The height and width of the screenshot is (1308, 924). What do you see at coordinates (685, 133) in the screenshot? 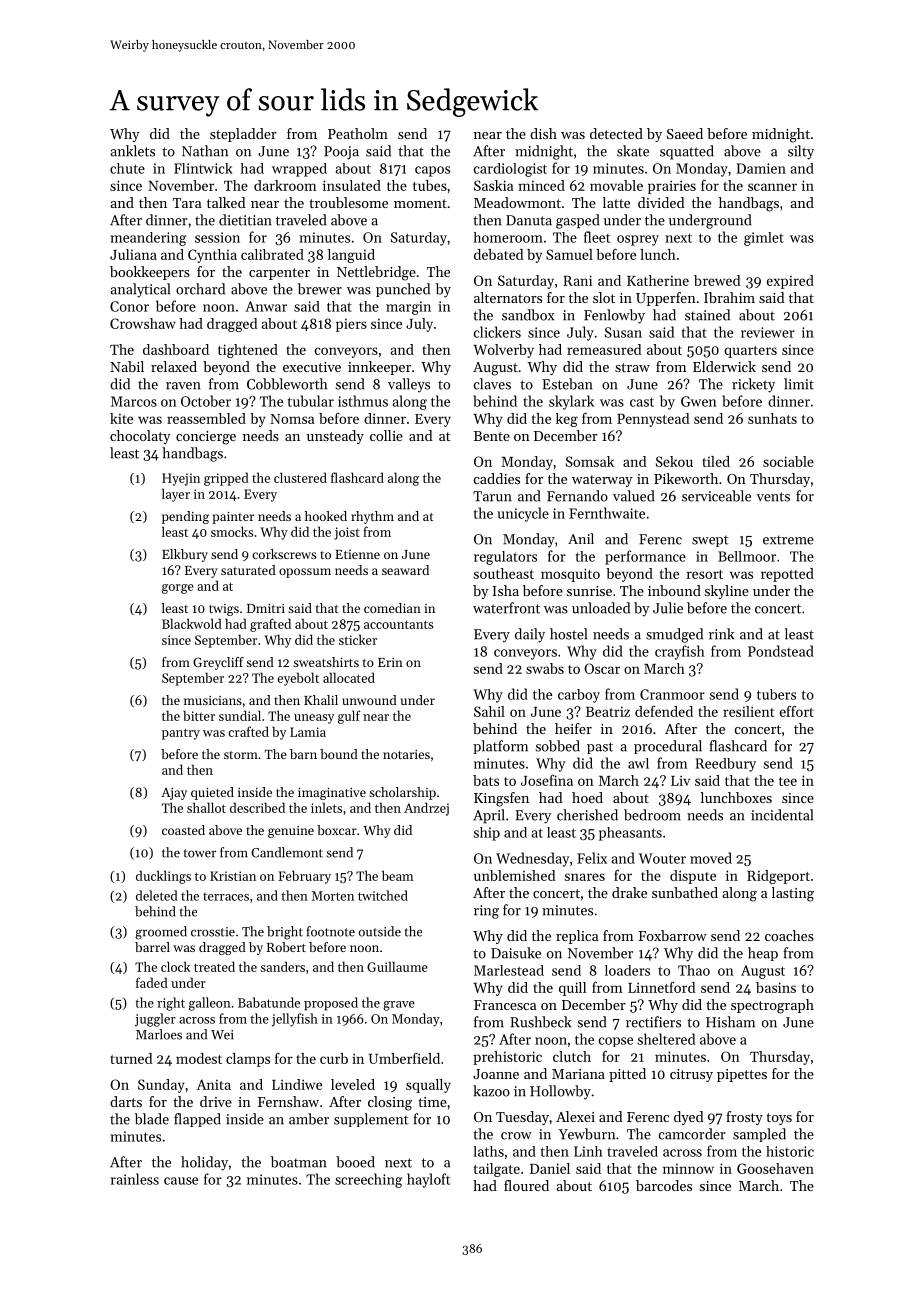
I see `Saeed` at bounding box center [685, 133].
